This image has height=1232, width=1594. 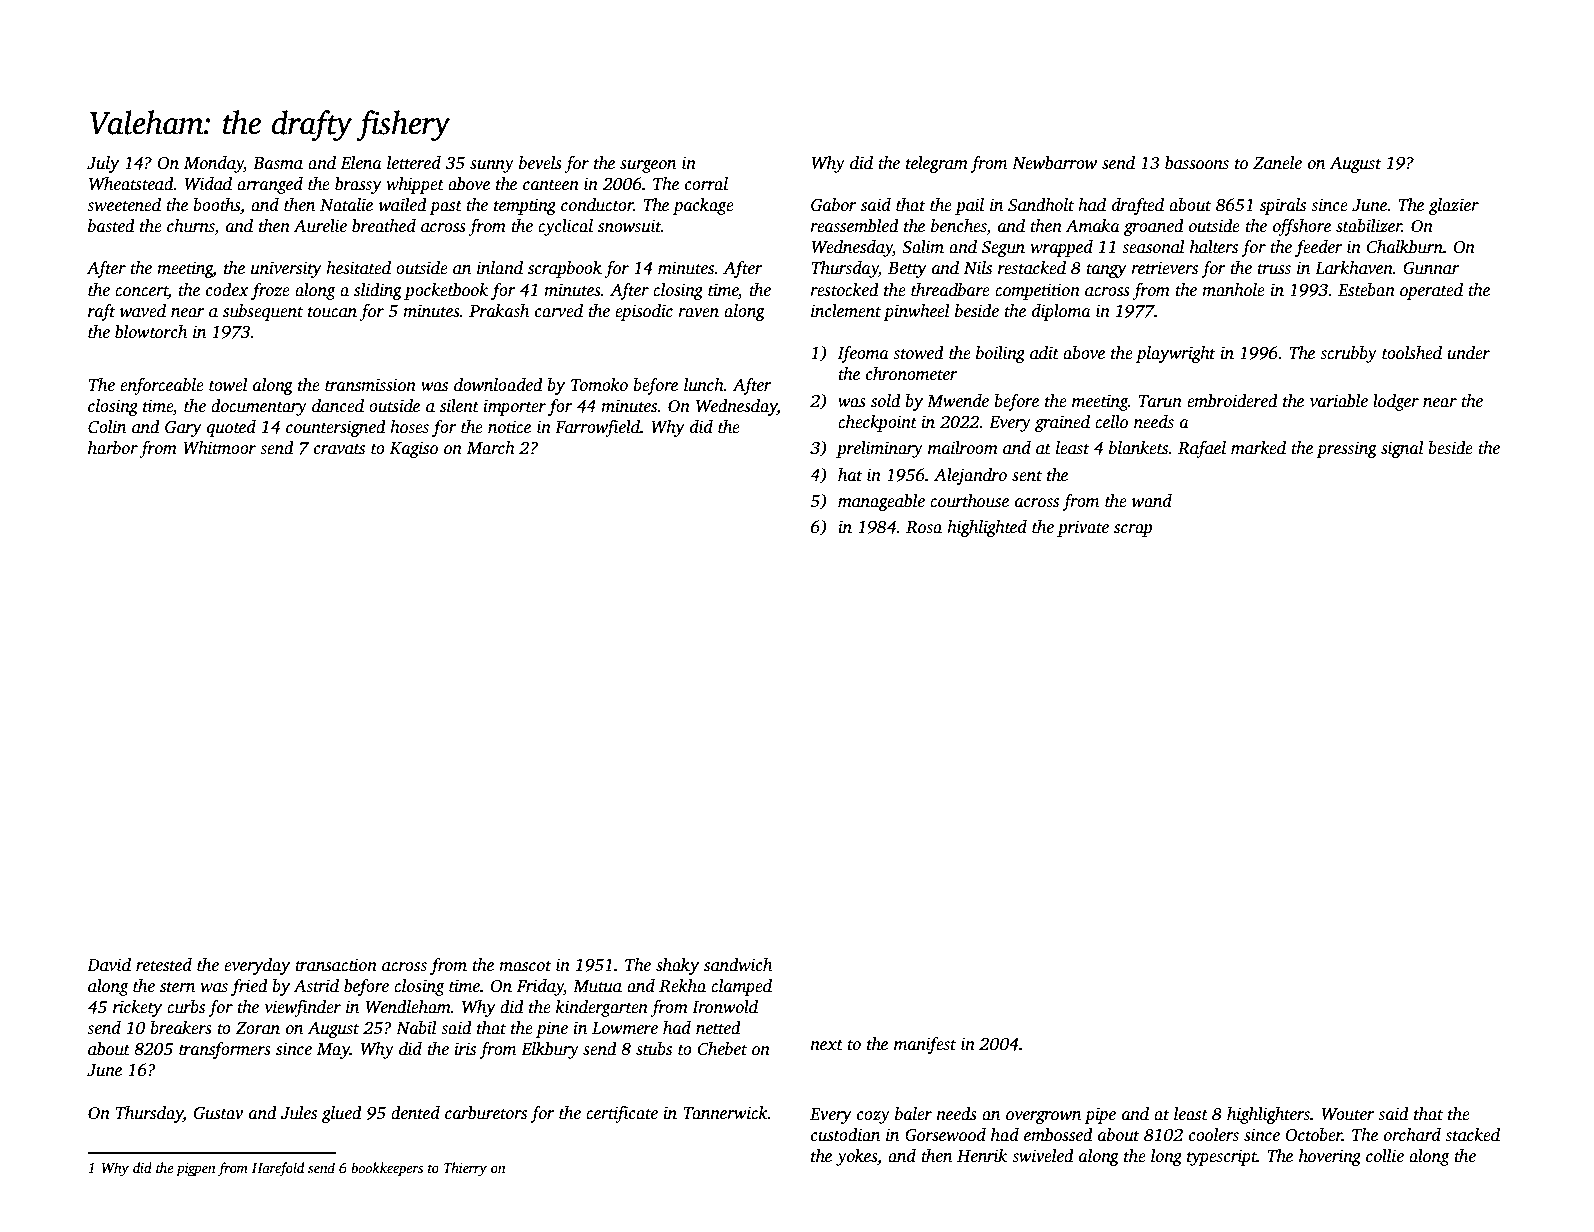 What do you see at coordinates (336, 965) in the image?
I see `transaction` at bounding box center [336, 965].
